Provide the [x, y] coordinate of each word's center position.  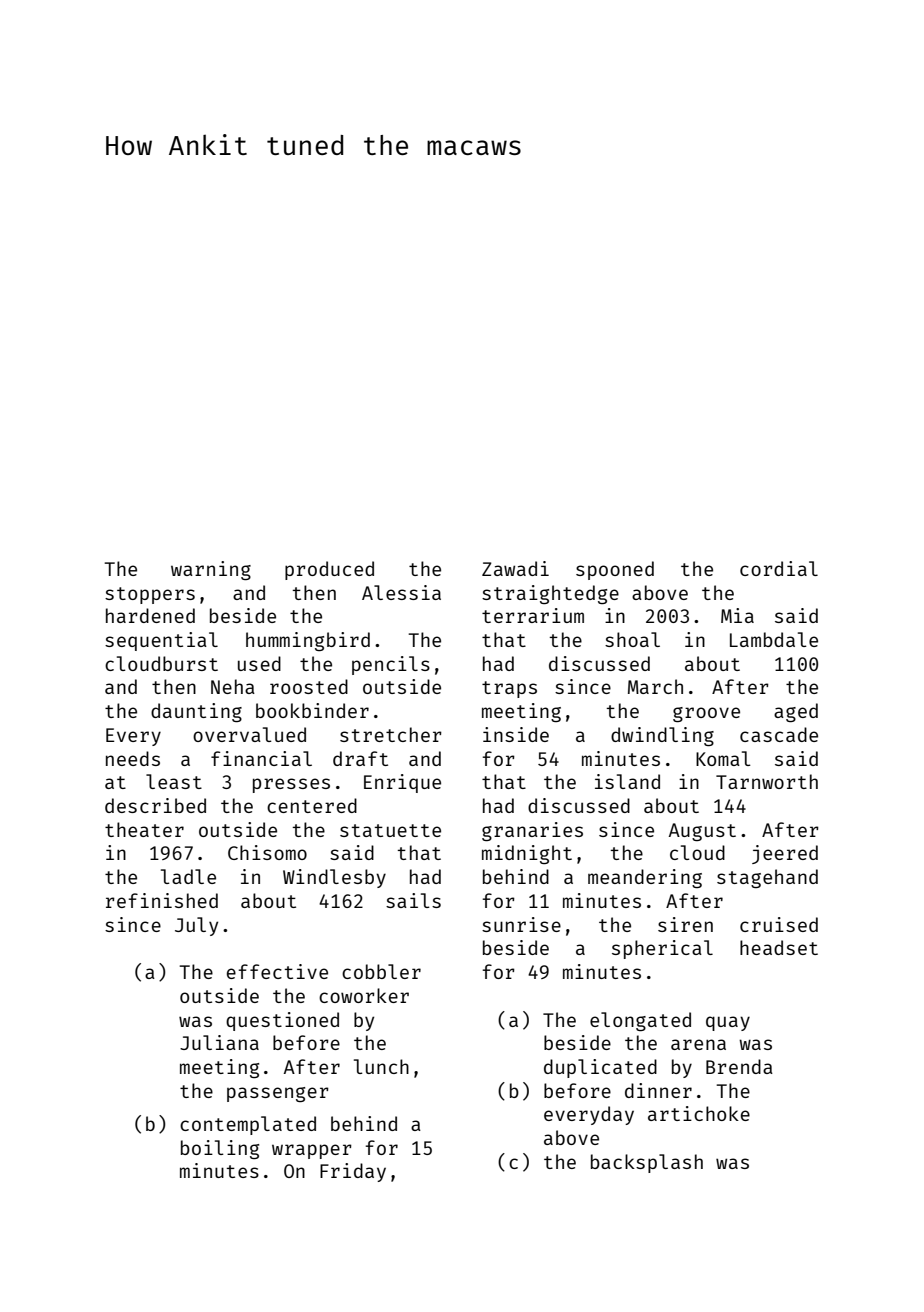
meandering [645, 878]
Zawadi [515, 568]
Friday [353, 1172]
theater [144, 829]
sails [413, 900]
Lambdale [774, 639]
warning [211, 570]
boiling [220, 1149]
